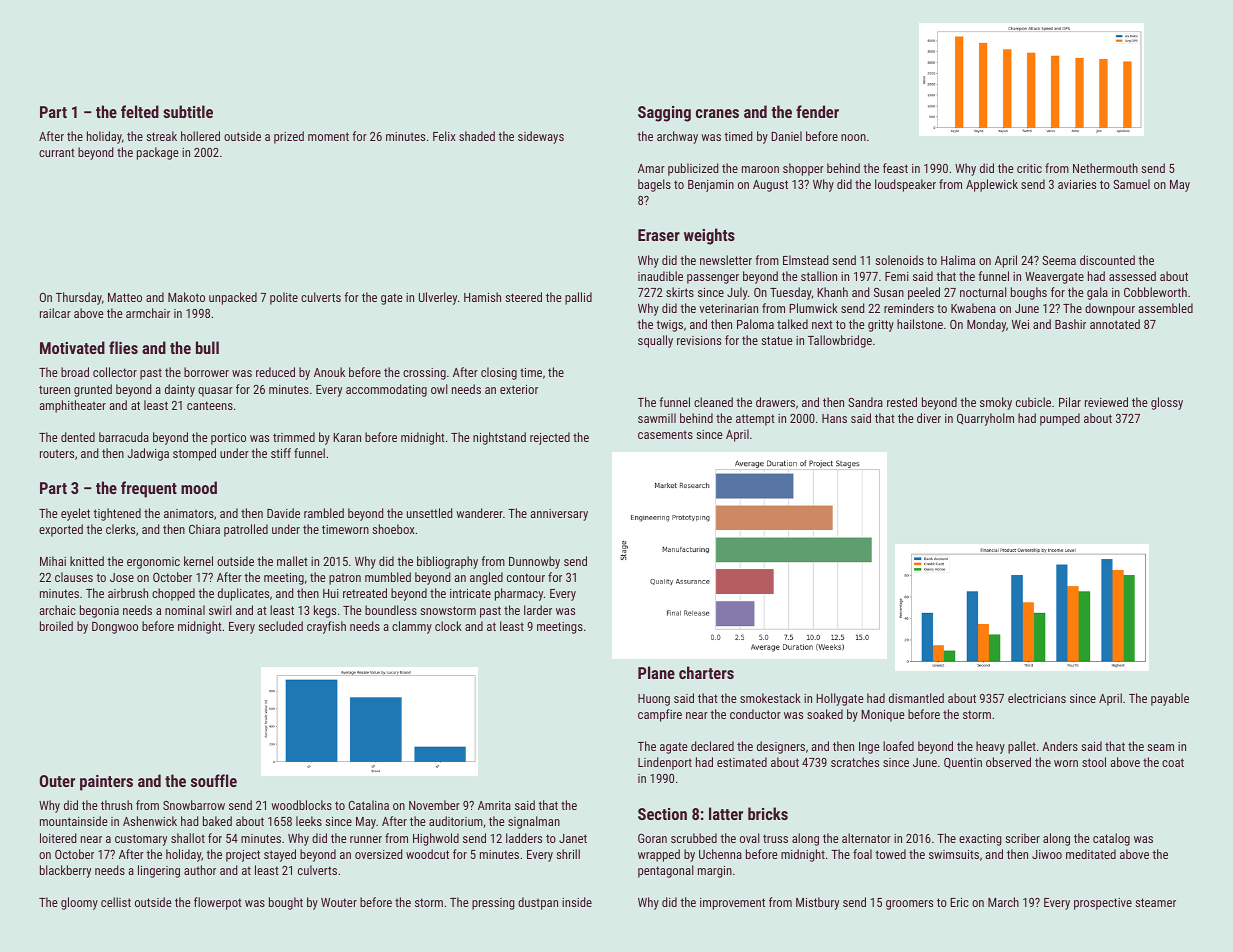 The width and height of the screenshot is (1233, 952). I want to click on rambled, so click(324, 513).
